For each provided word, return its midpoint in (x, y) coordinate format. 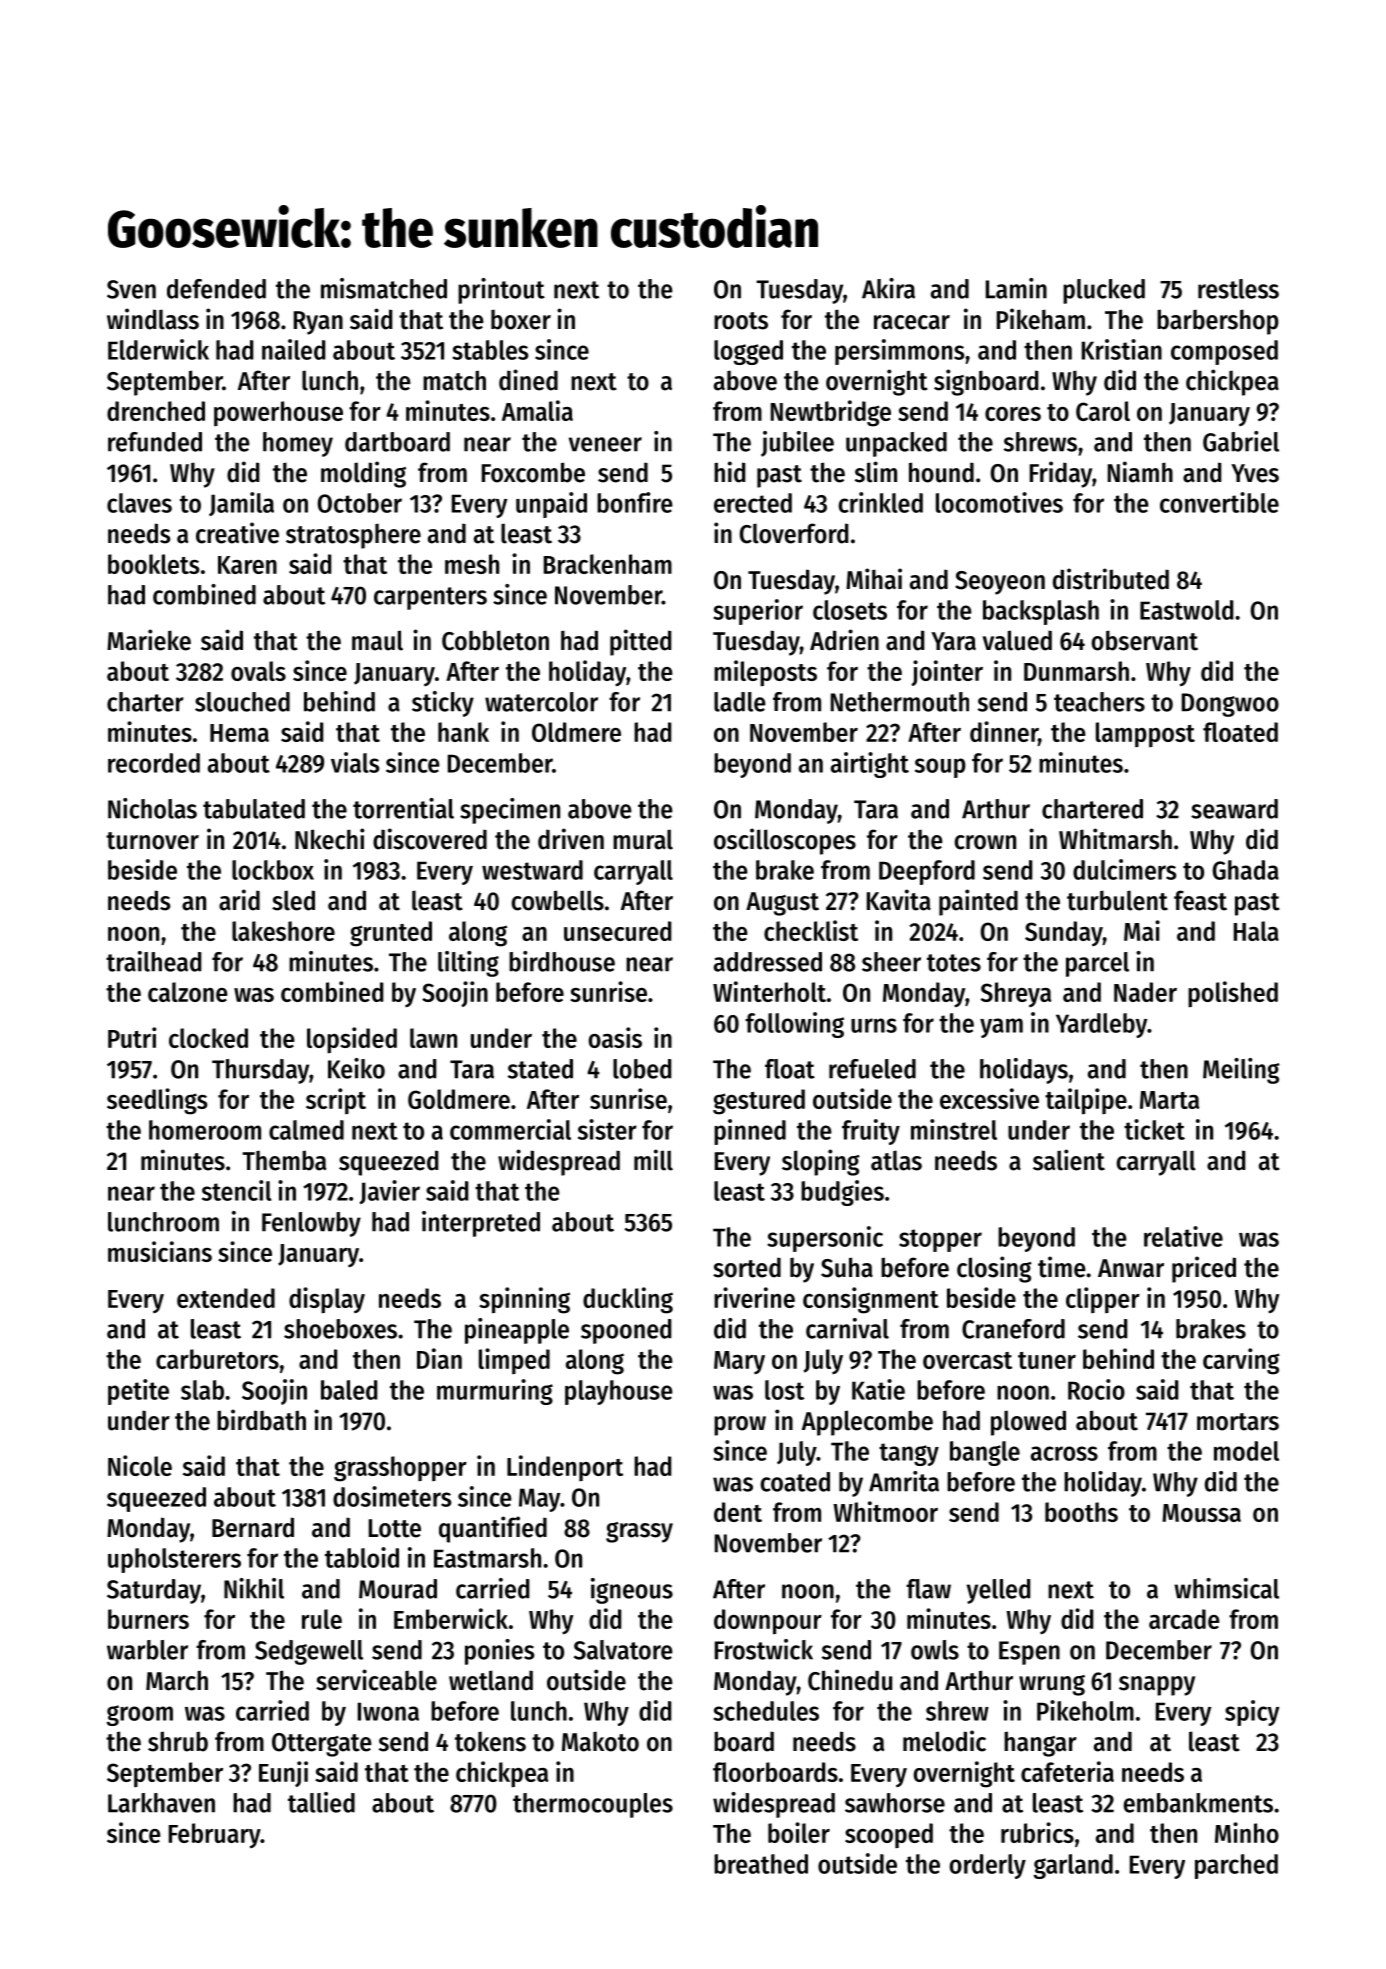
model (1246, 1451)
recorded (154, 763)
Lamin (1016, 288)
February (215, 1836)
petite (138, 1392)
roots (741, 321)
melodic (944, 1741)
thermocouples (593, 1805)
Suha (847, 1267)
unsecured (617, 931)
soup (940, 768)
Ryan (318, 323)
